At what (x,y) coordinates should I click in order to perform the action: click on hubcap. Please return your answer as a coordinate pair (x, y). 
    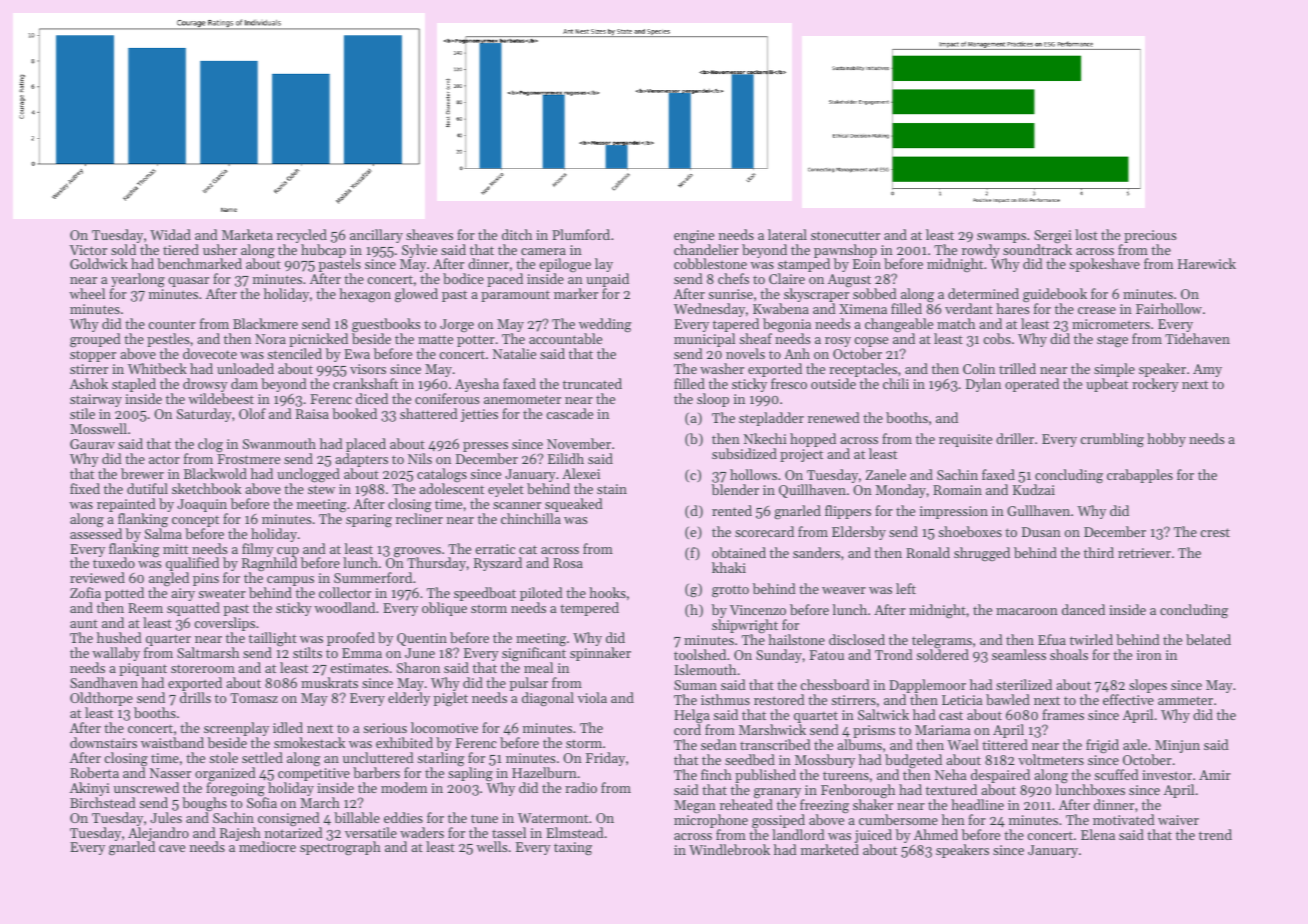
    Looking at the image, I should click on (323, 251).
